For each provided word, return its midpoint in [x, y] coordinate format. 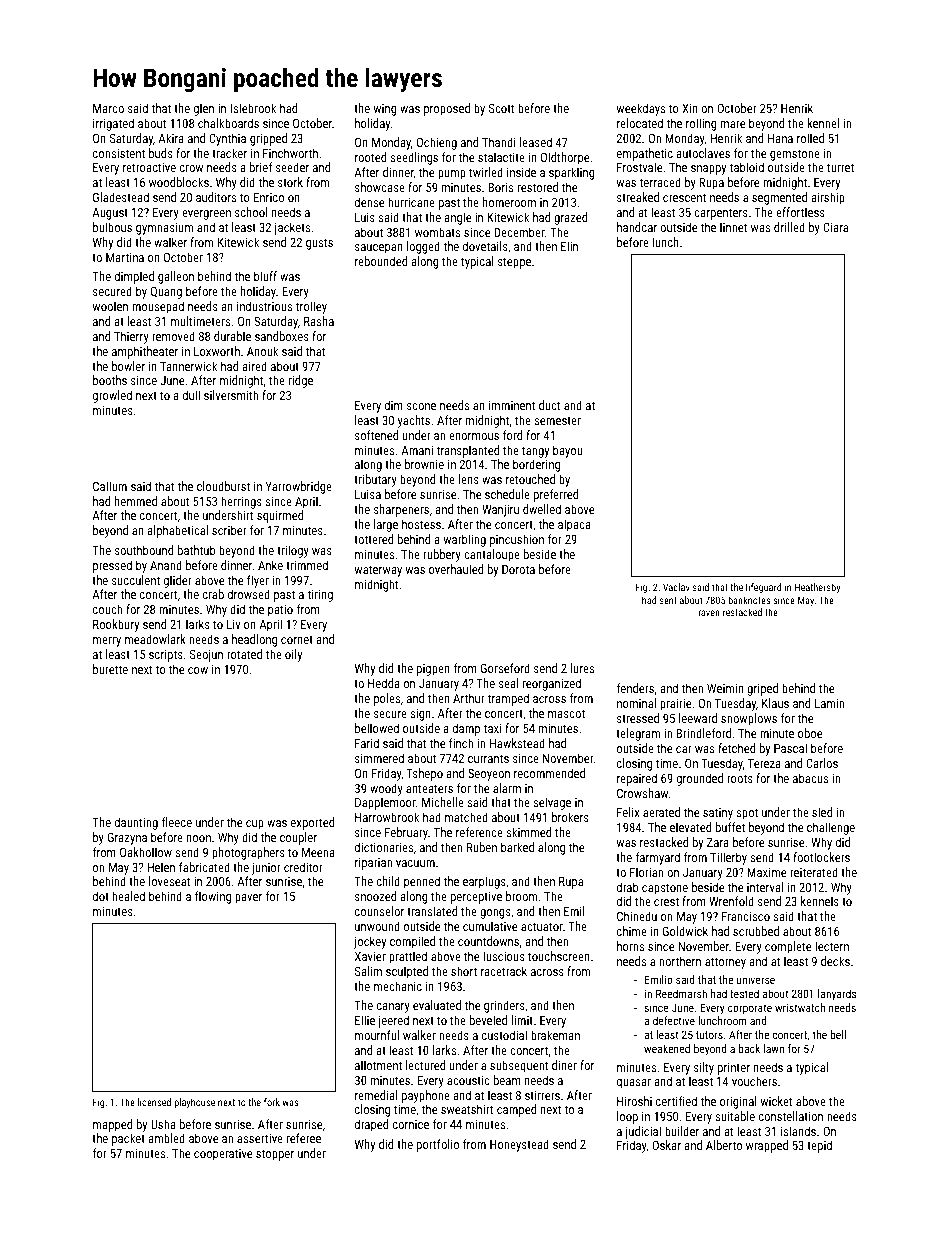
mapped [112, 1125]
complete [788, 947]
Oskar [666, 1145]
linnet [733, 227]
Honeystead [519, 1145]
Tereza [764, 763]
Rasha [319, 321]
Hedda [384, 683]
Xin [690, 108]
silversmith [231, 395]
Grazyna [127, 839]
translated [432, 911]
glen [204, 109]
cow [198, 670]
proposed [447, 109]
